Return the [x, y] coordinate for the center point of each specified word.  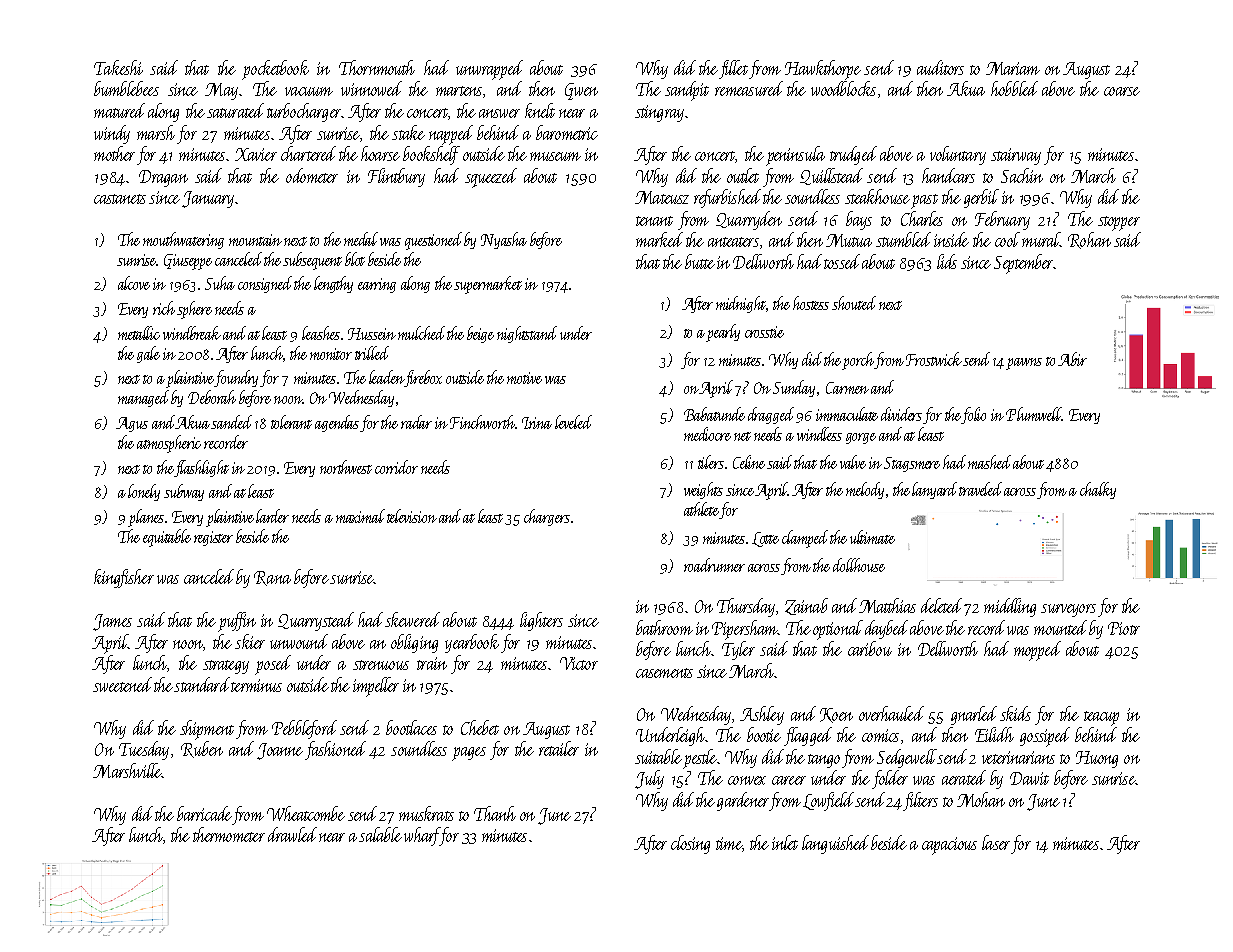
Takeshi [118, 67]
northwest [346, 467]
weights [703, 490]
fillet [733, 69]
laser [996, 842]
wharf [422, 836]
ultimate [872, 537]
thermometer [229, 834]
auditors [940, 67]
